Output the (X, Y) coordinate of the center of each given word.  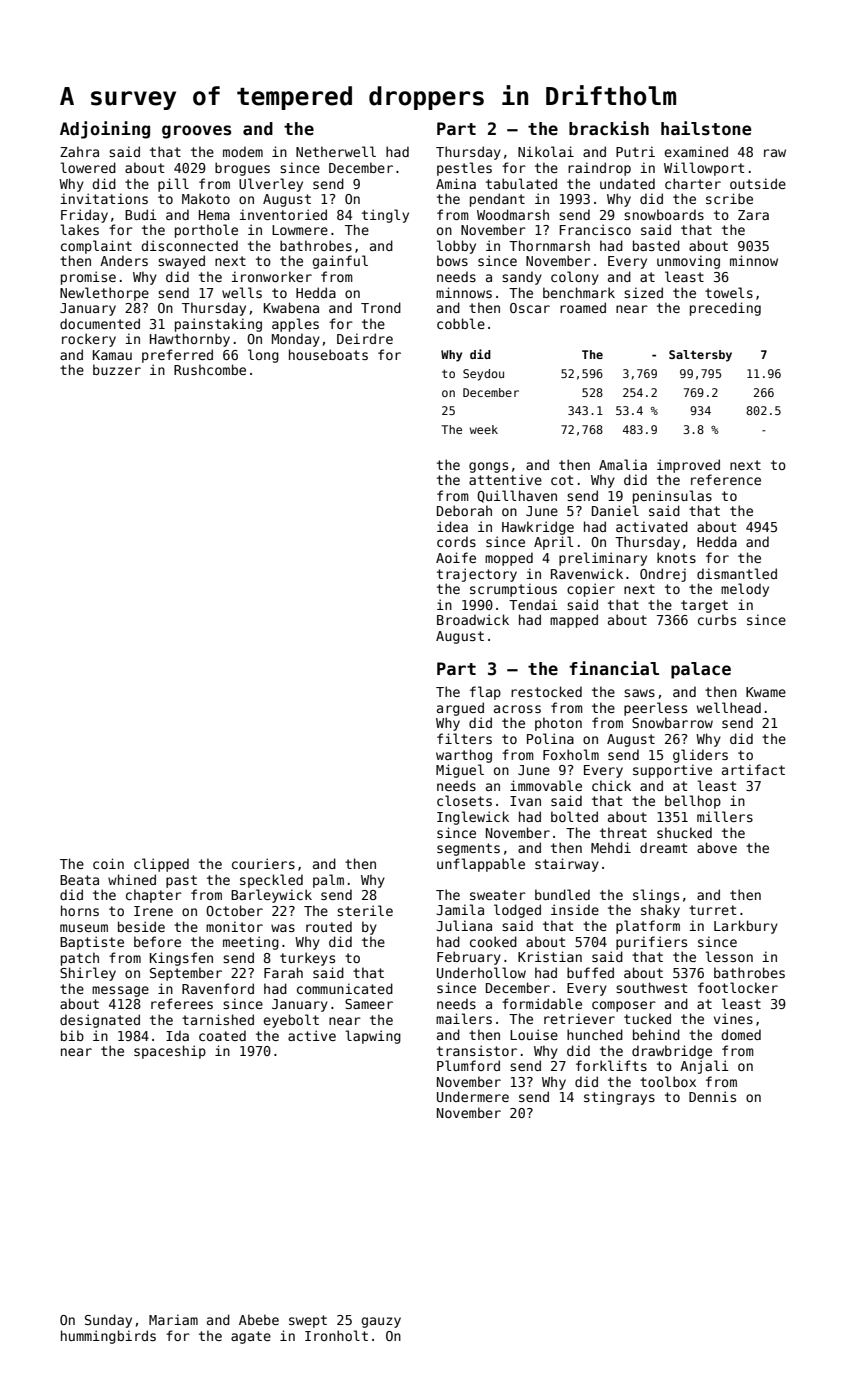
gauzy (381, 1322)
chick (611, 785)
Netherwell (336, 151)
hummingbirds (108, 1337)
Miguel (460, 771)
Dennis (712, 1096)
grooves (196, 132)
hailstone (706, 128)
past (181, 881)
